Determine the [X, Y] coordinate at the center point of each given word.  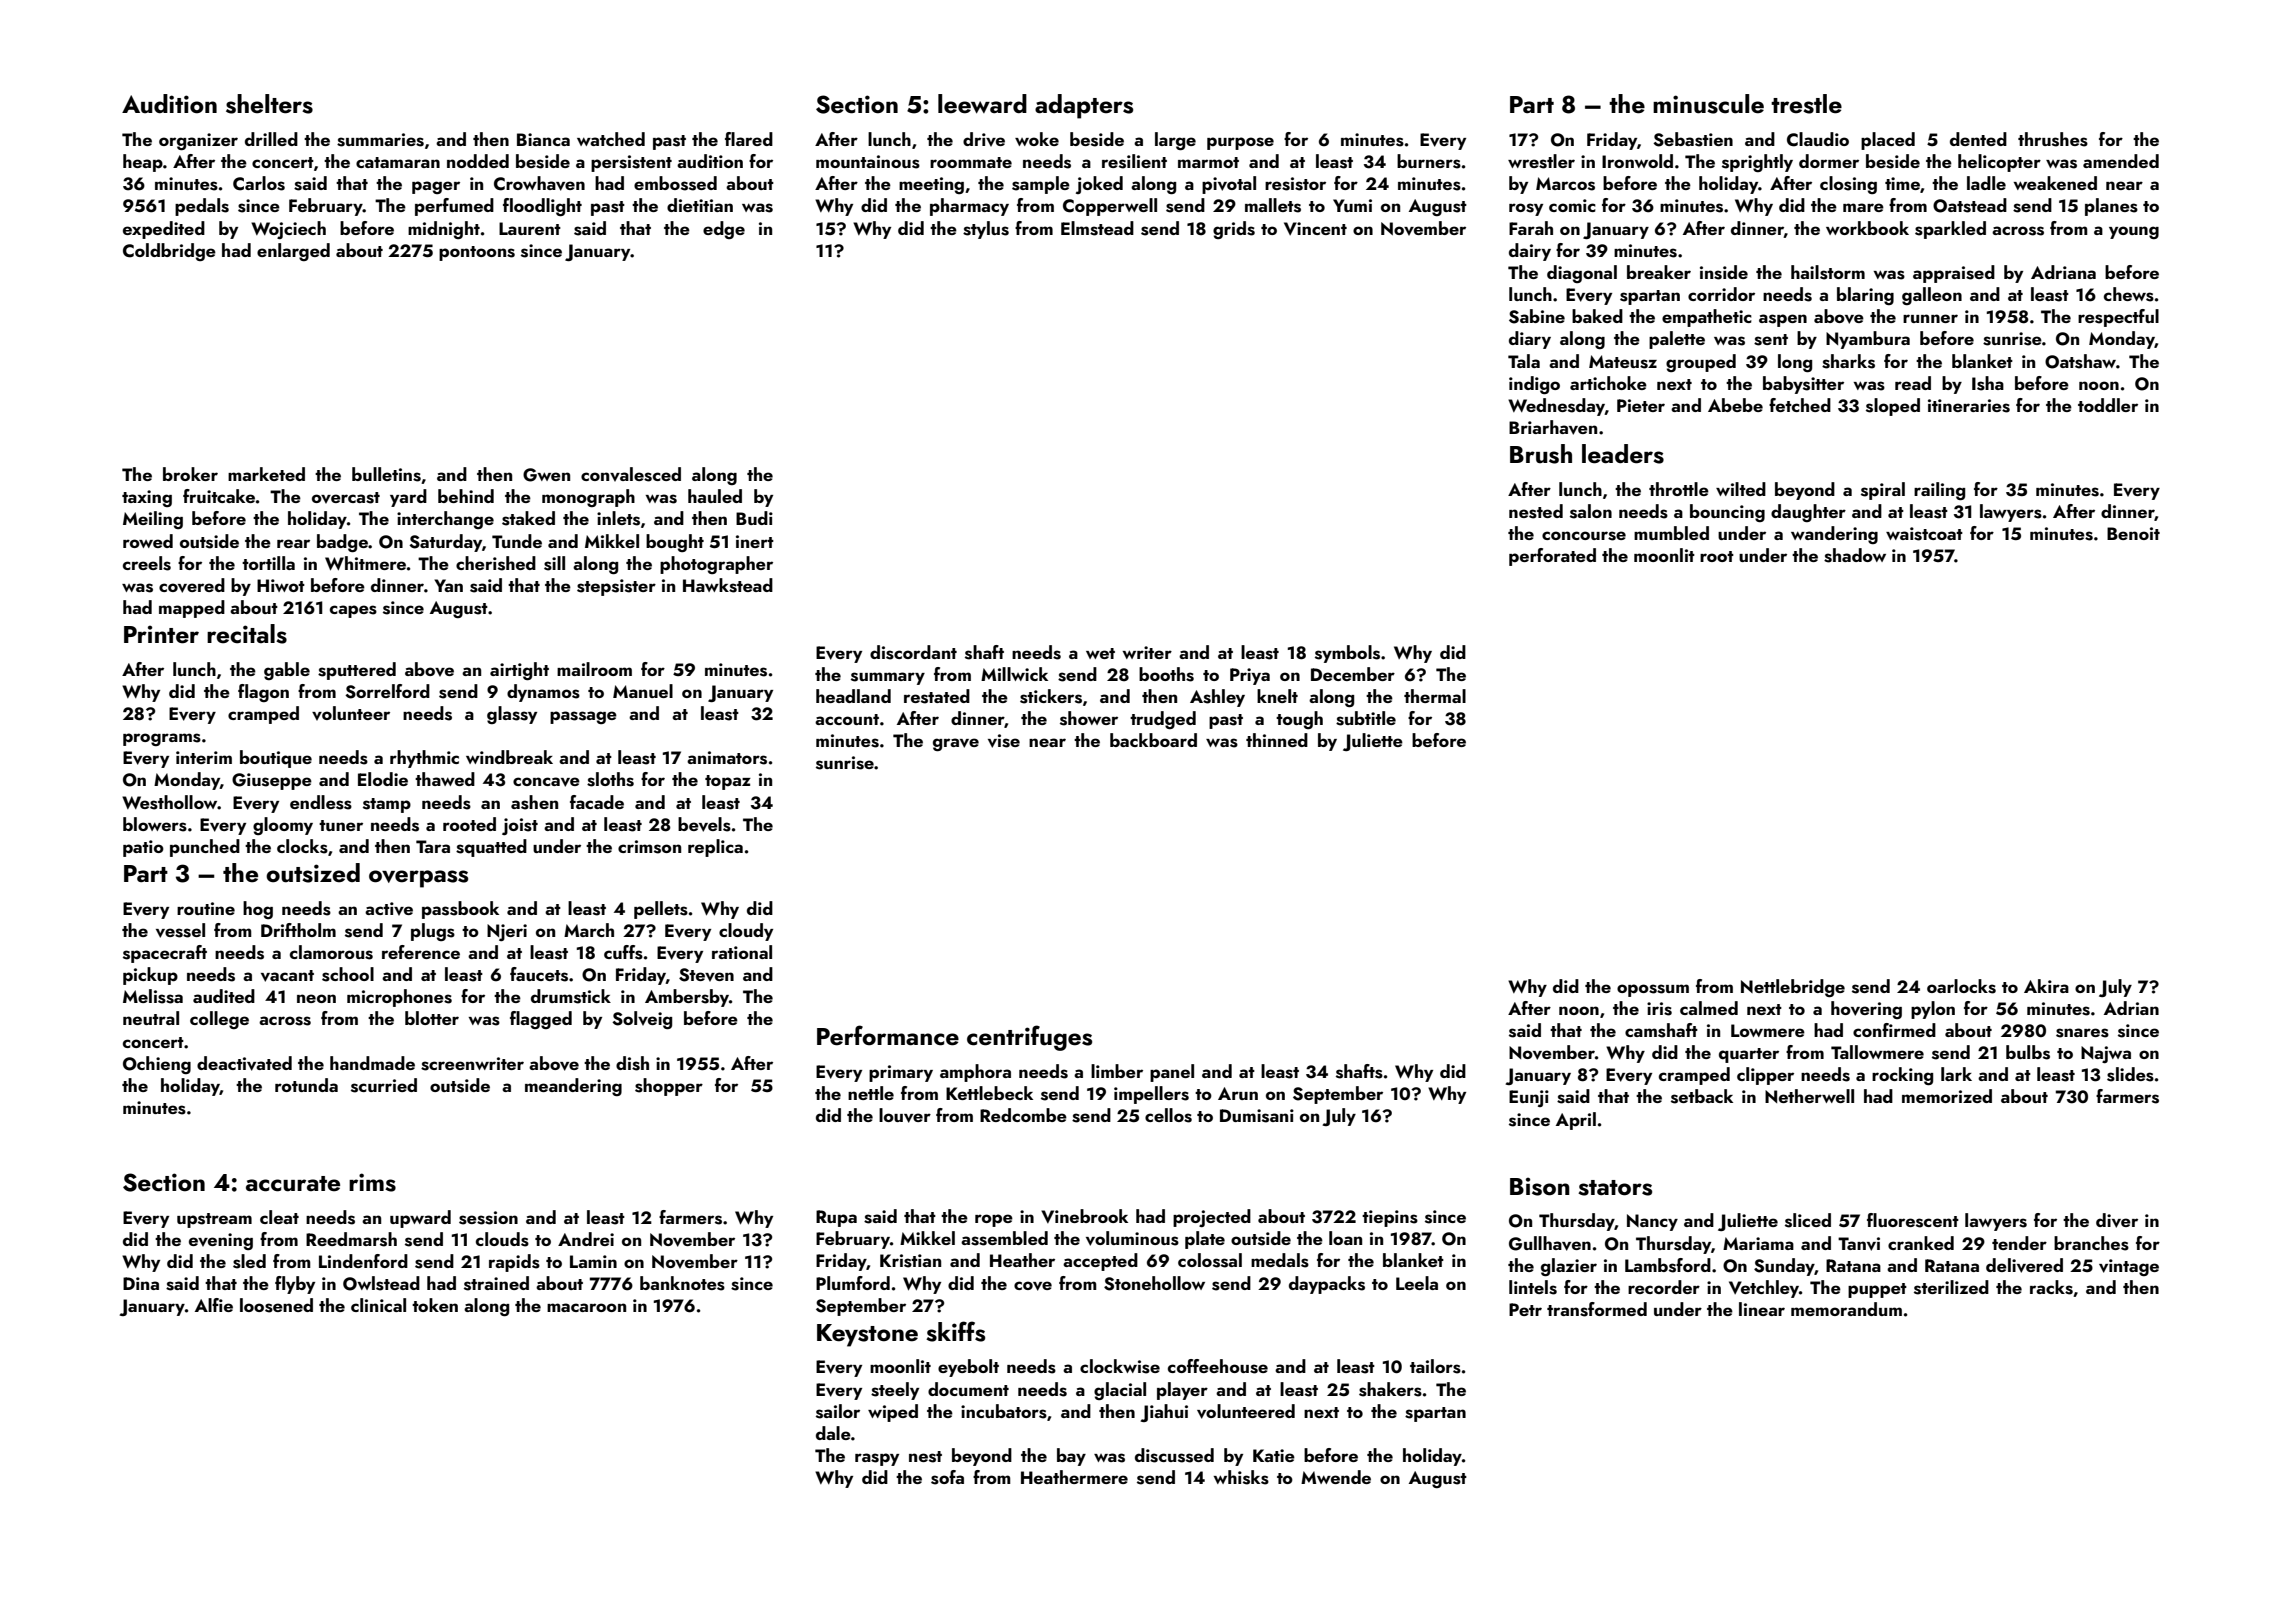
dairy [1530, 252]
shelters [269, 104]
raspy [877, 1459]
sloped [1893, 407]
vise [1004, 741]
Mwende [1336, 1477]
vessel [180, 930]
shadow [1855, 555]
